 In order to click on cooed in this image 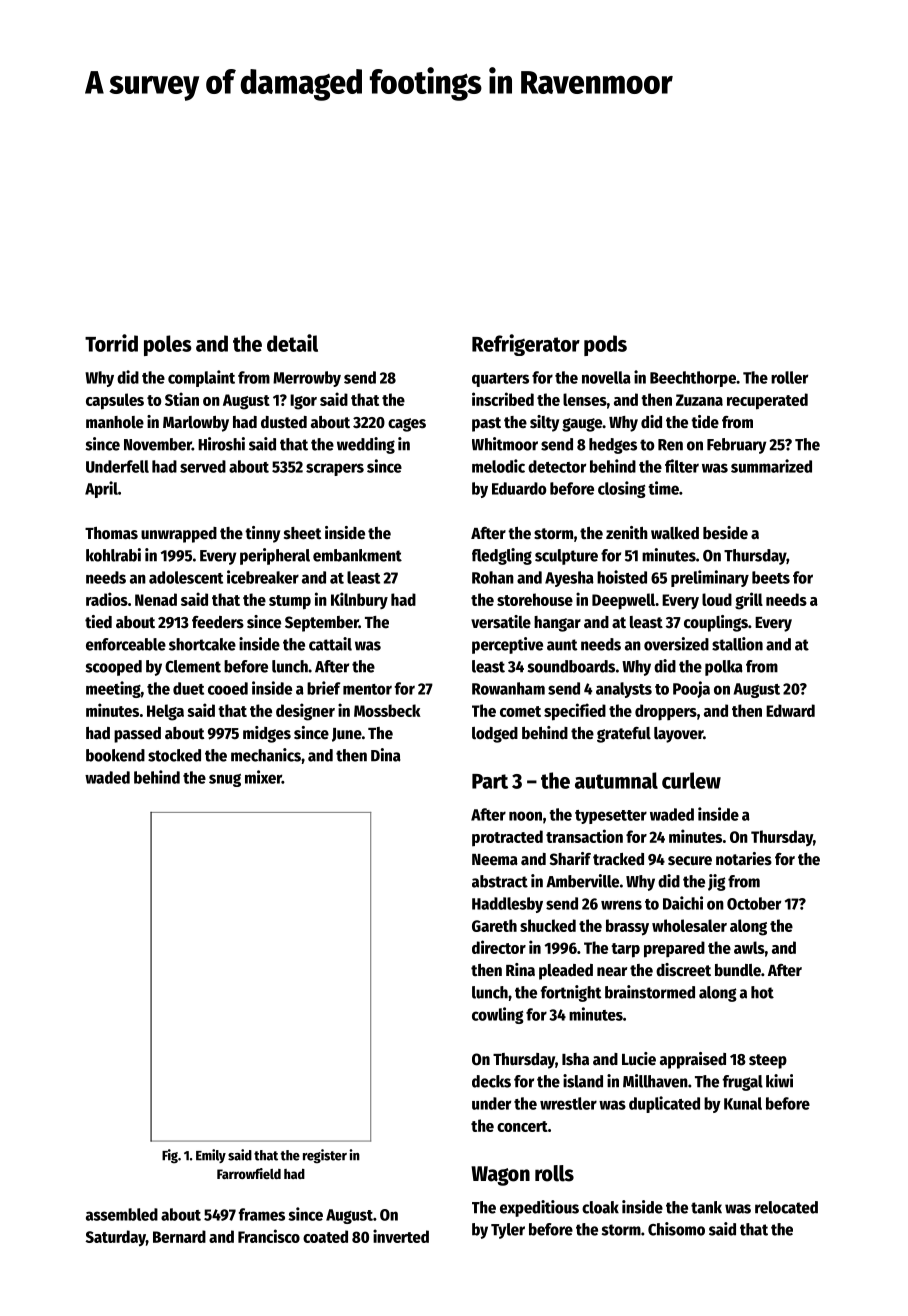, I will do `click(228, 688)`.
